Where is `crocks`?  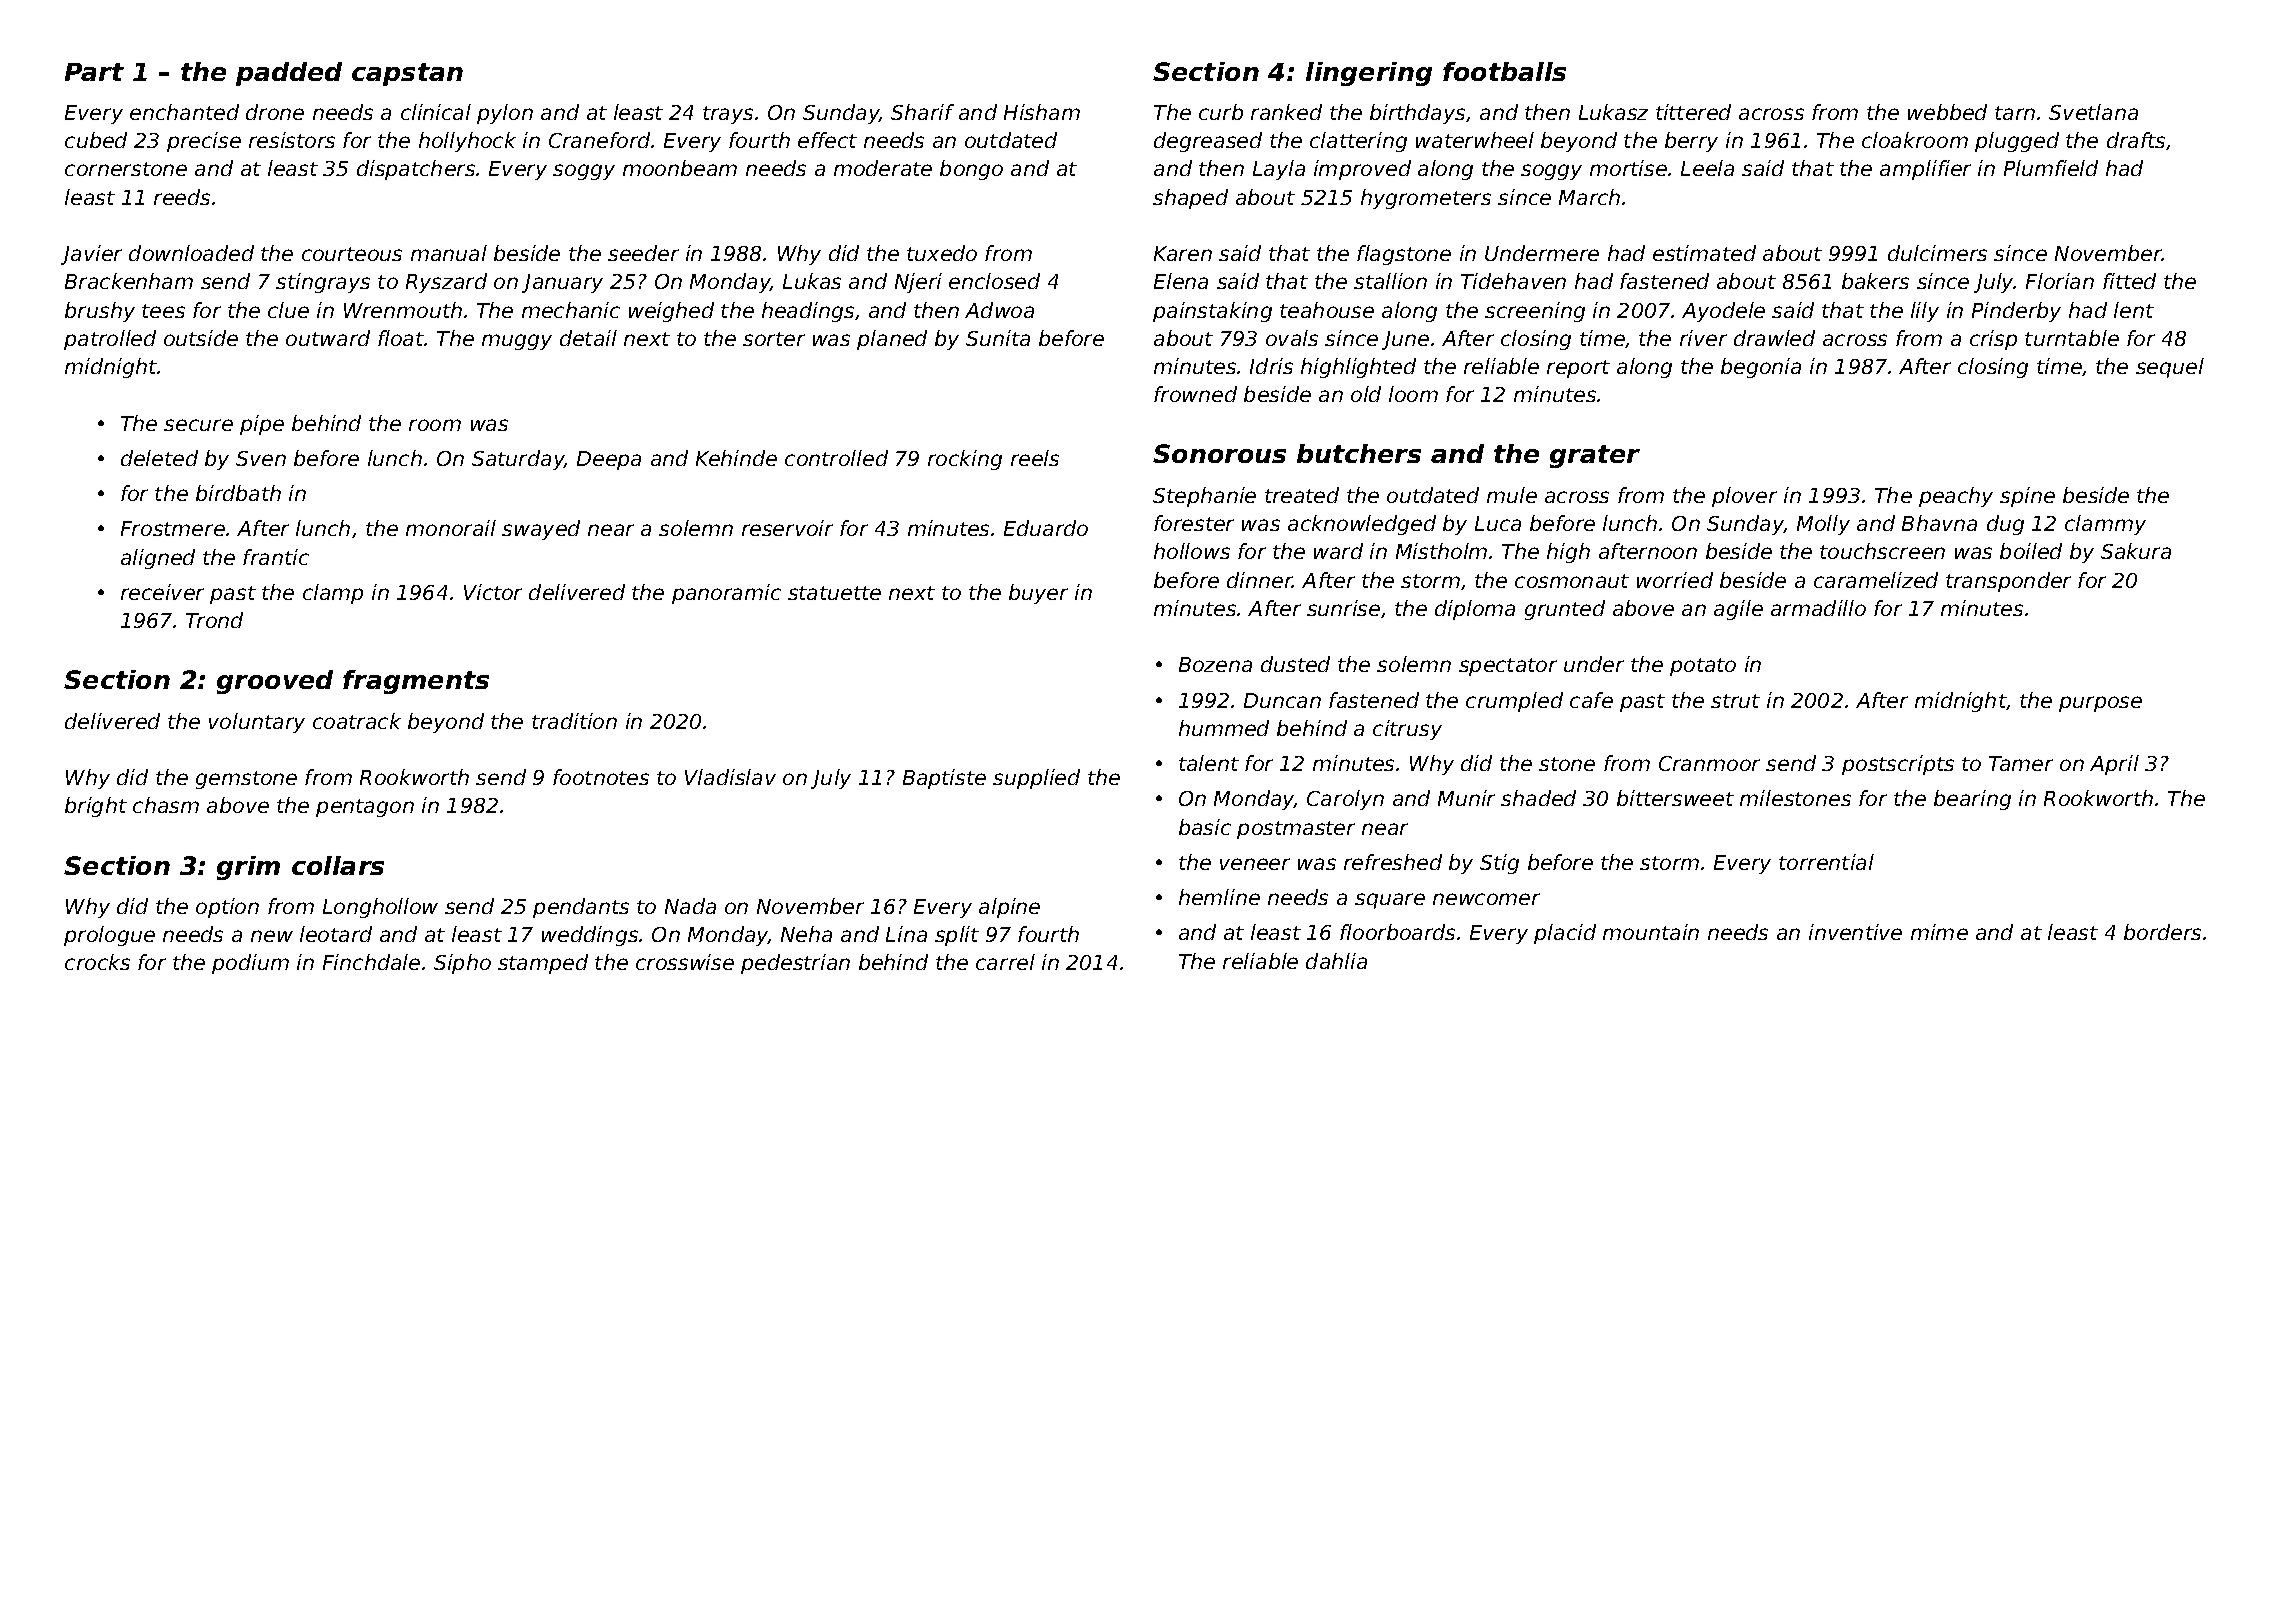
crocks is located at coordinates (97, 962).
